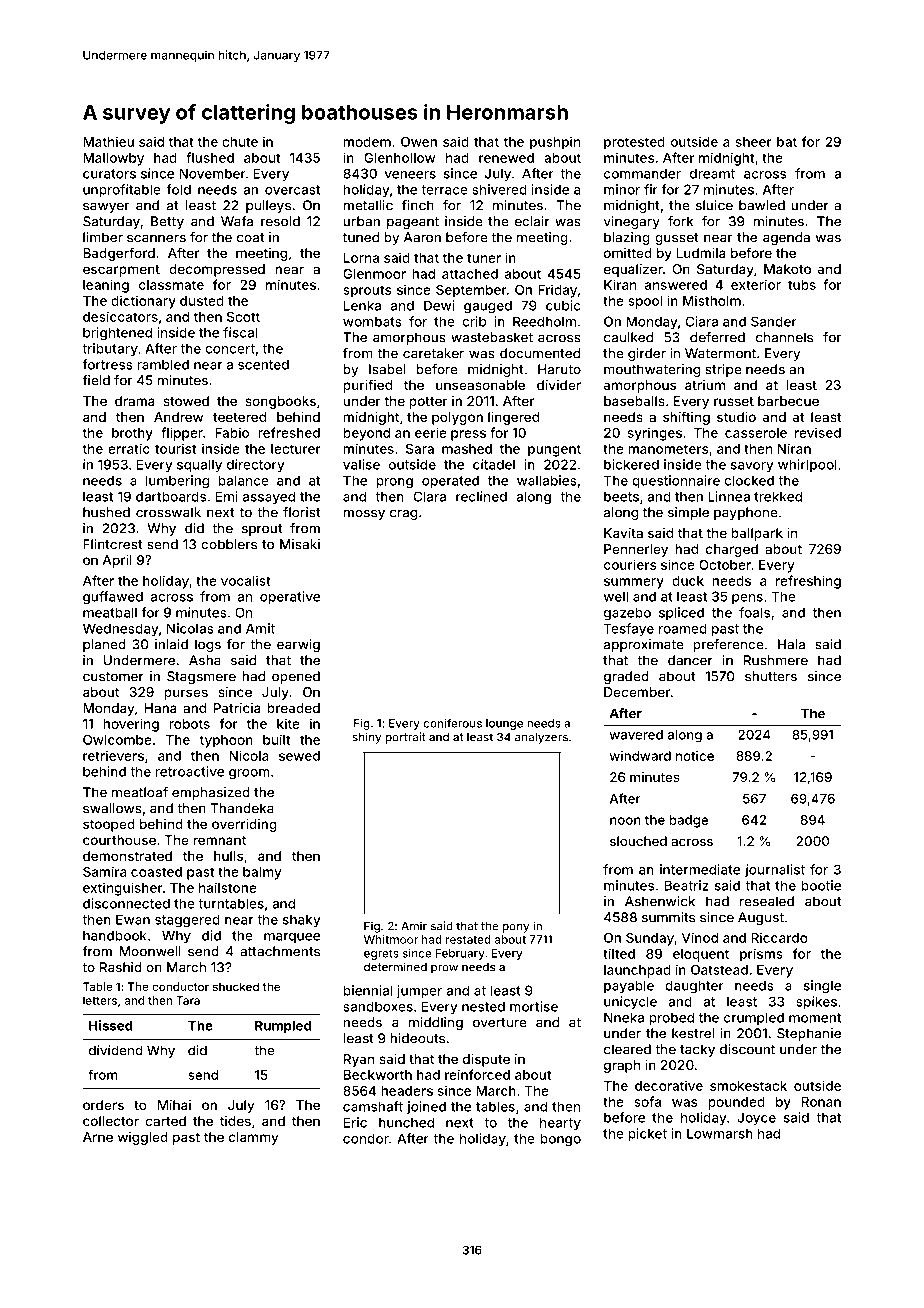 Image resolution: width=924 pixels, height=1308 pixels. What do you see at coordinates (816, 1003) in the screenshot?
I see `spikes` at bounding box center [816, 1003].
